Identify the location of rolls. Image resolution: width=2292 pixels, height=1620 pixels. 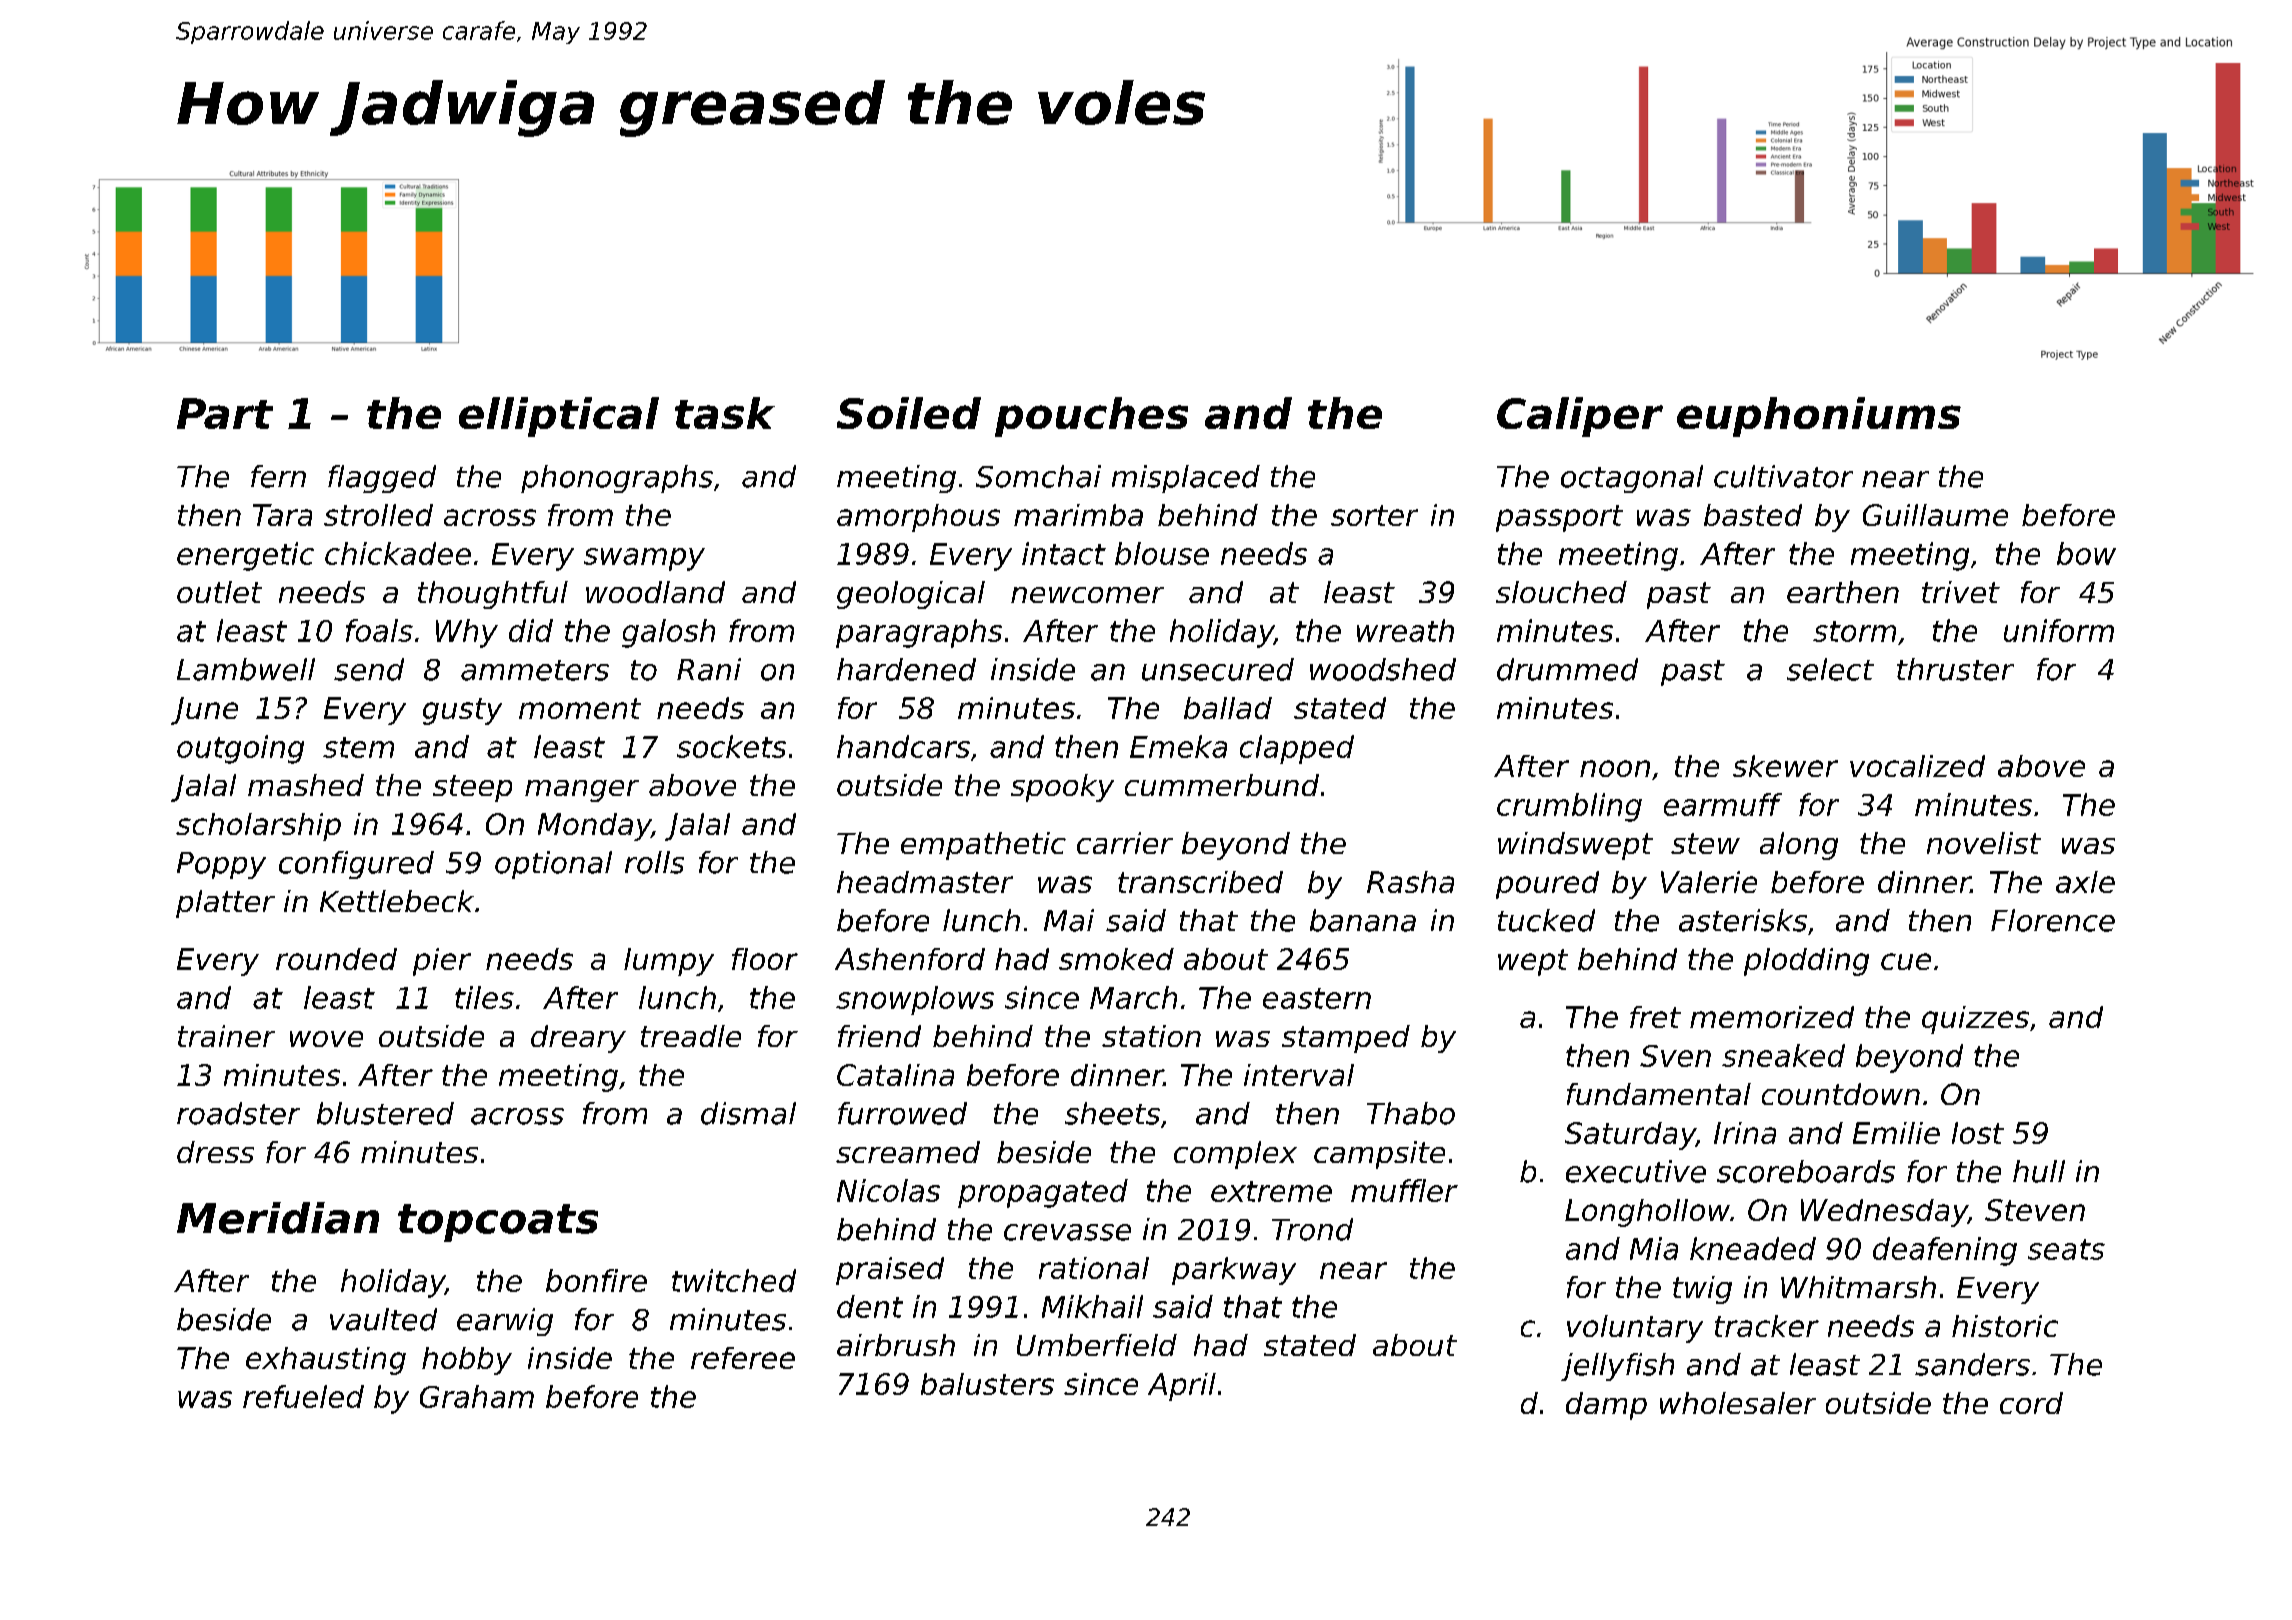
(654, 862).
